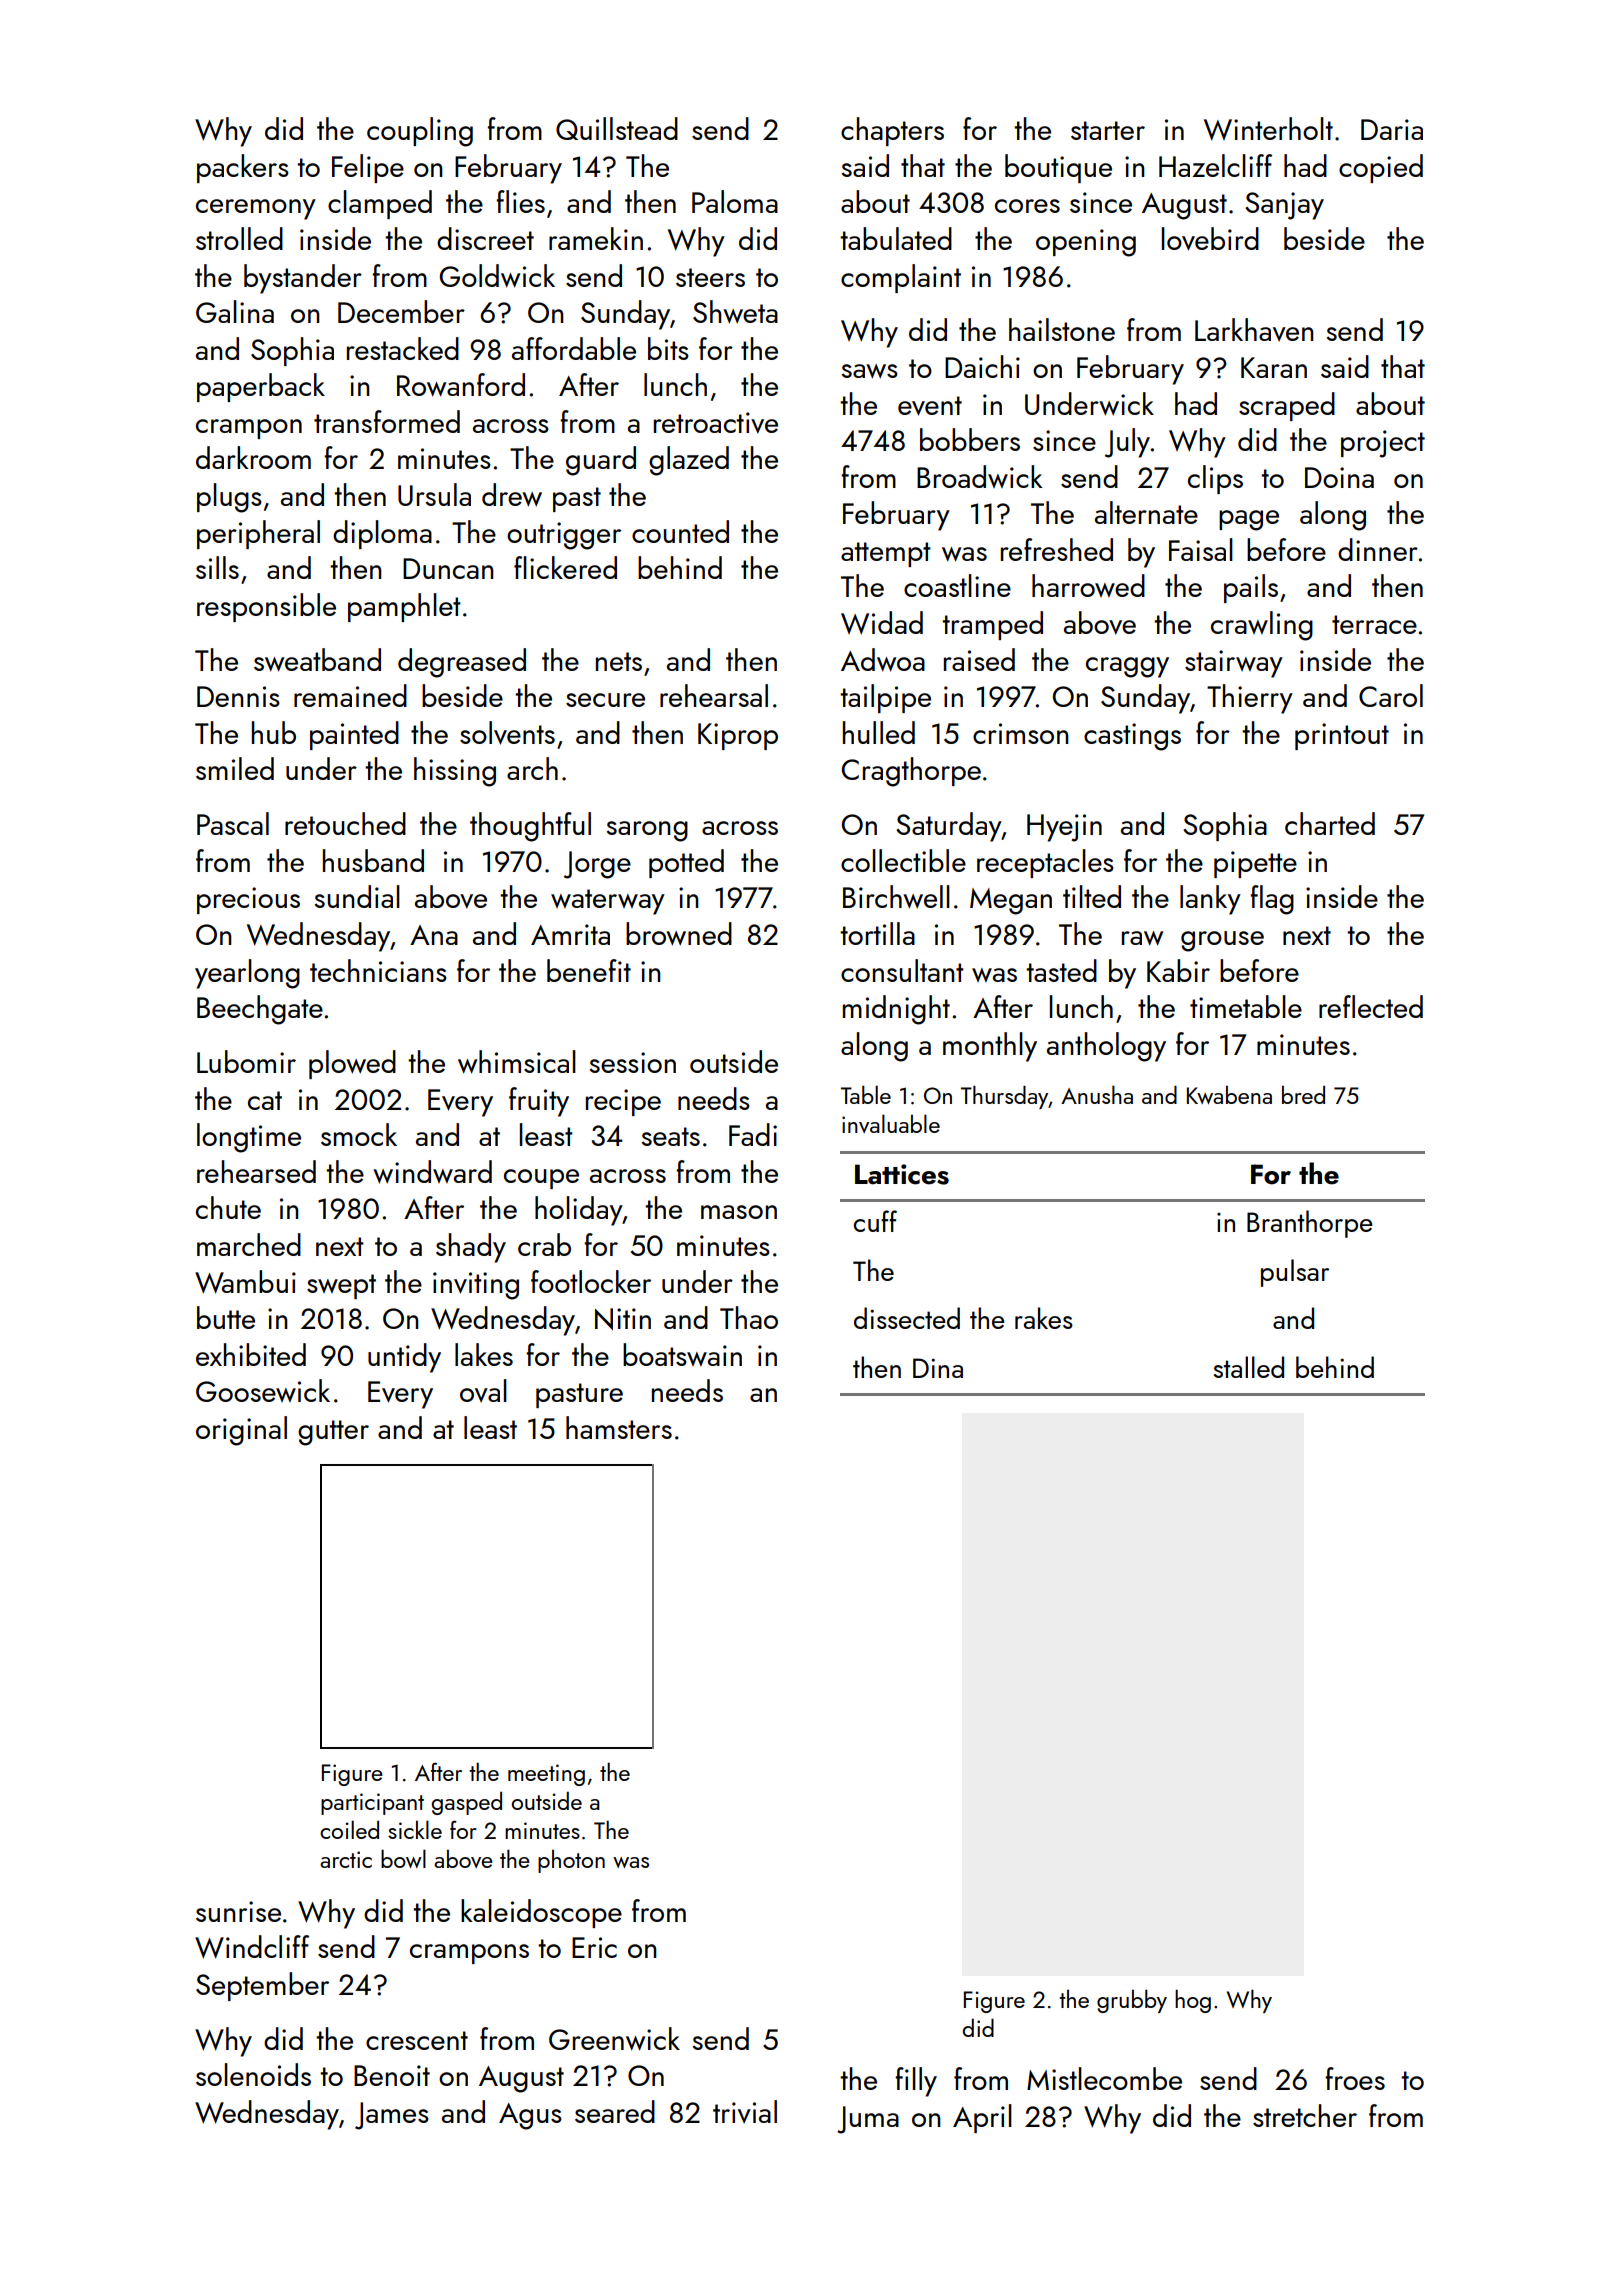 The width and height of the screenshot is (1620, 2292). What do you see at coordinates (462, 663) in the screenshot?
I see `degreased` at bounding box center [462, 663].
